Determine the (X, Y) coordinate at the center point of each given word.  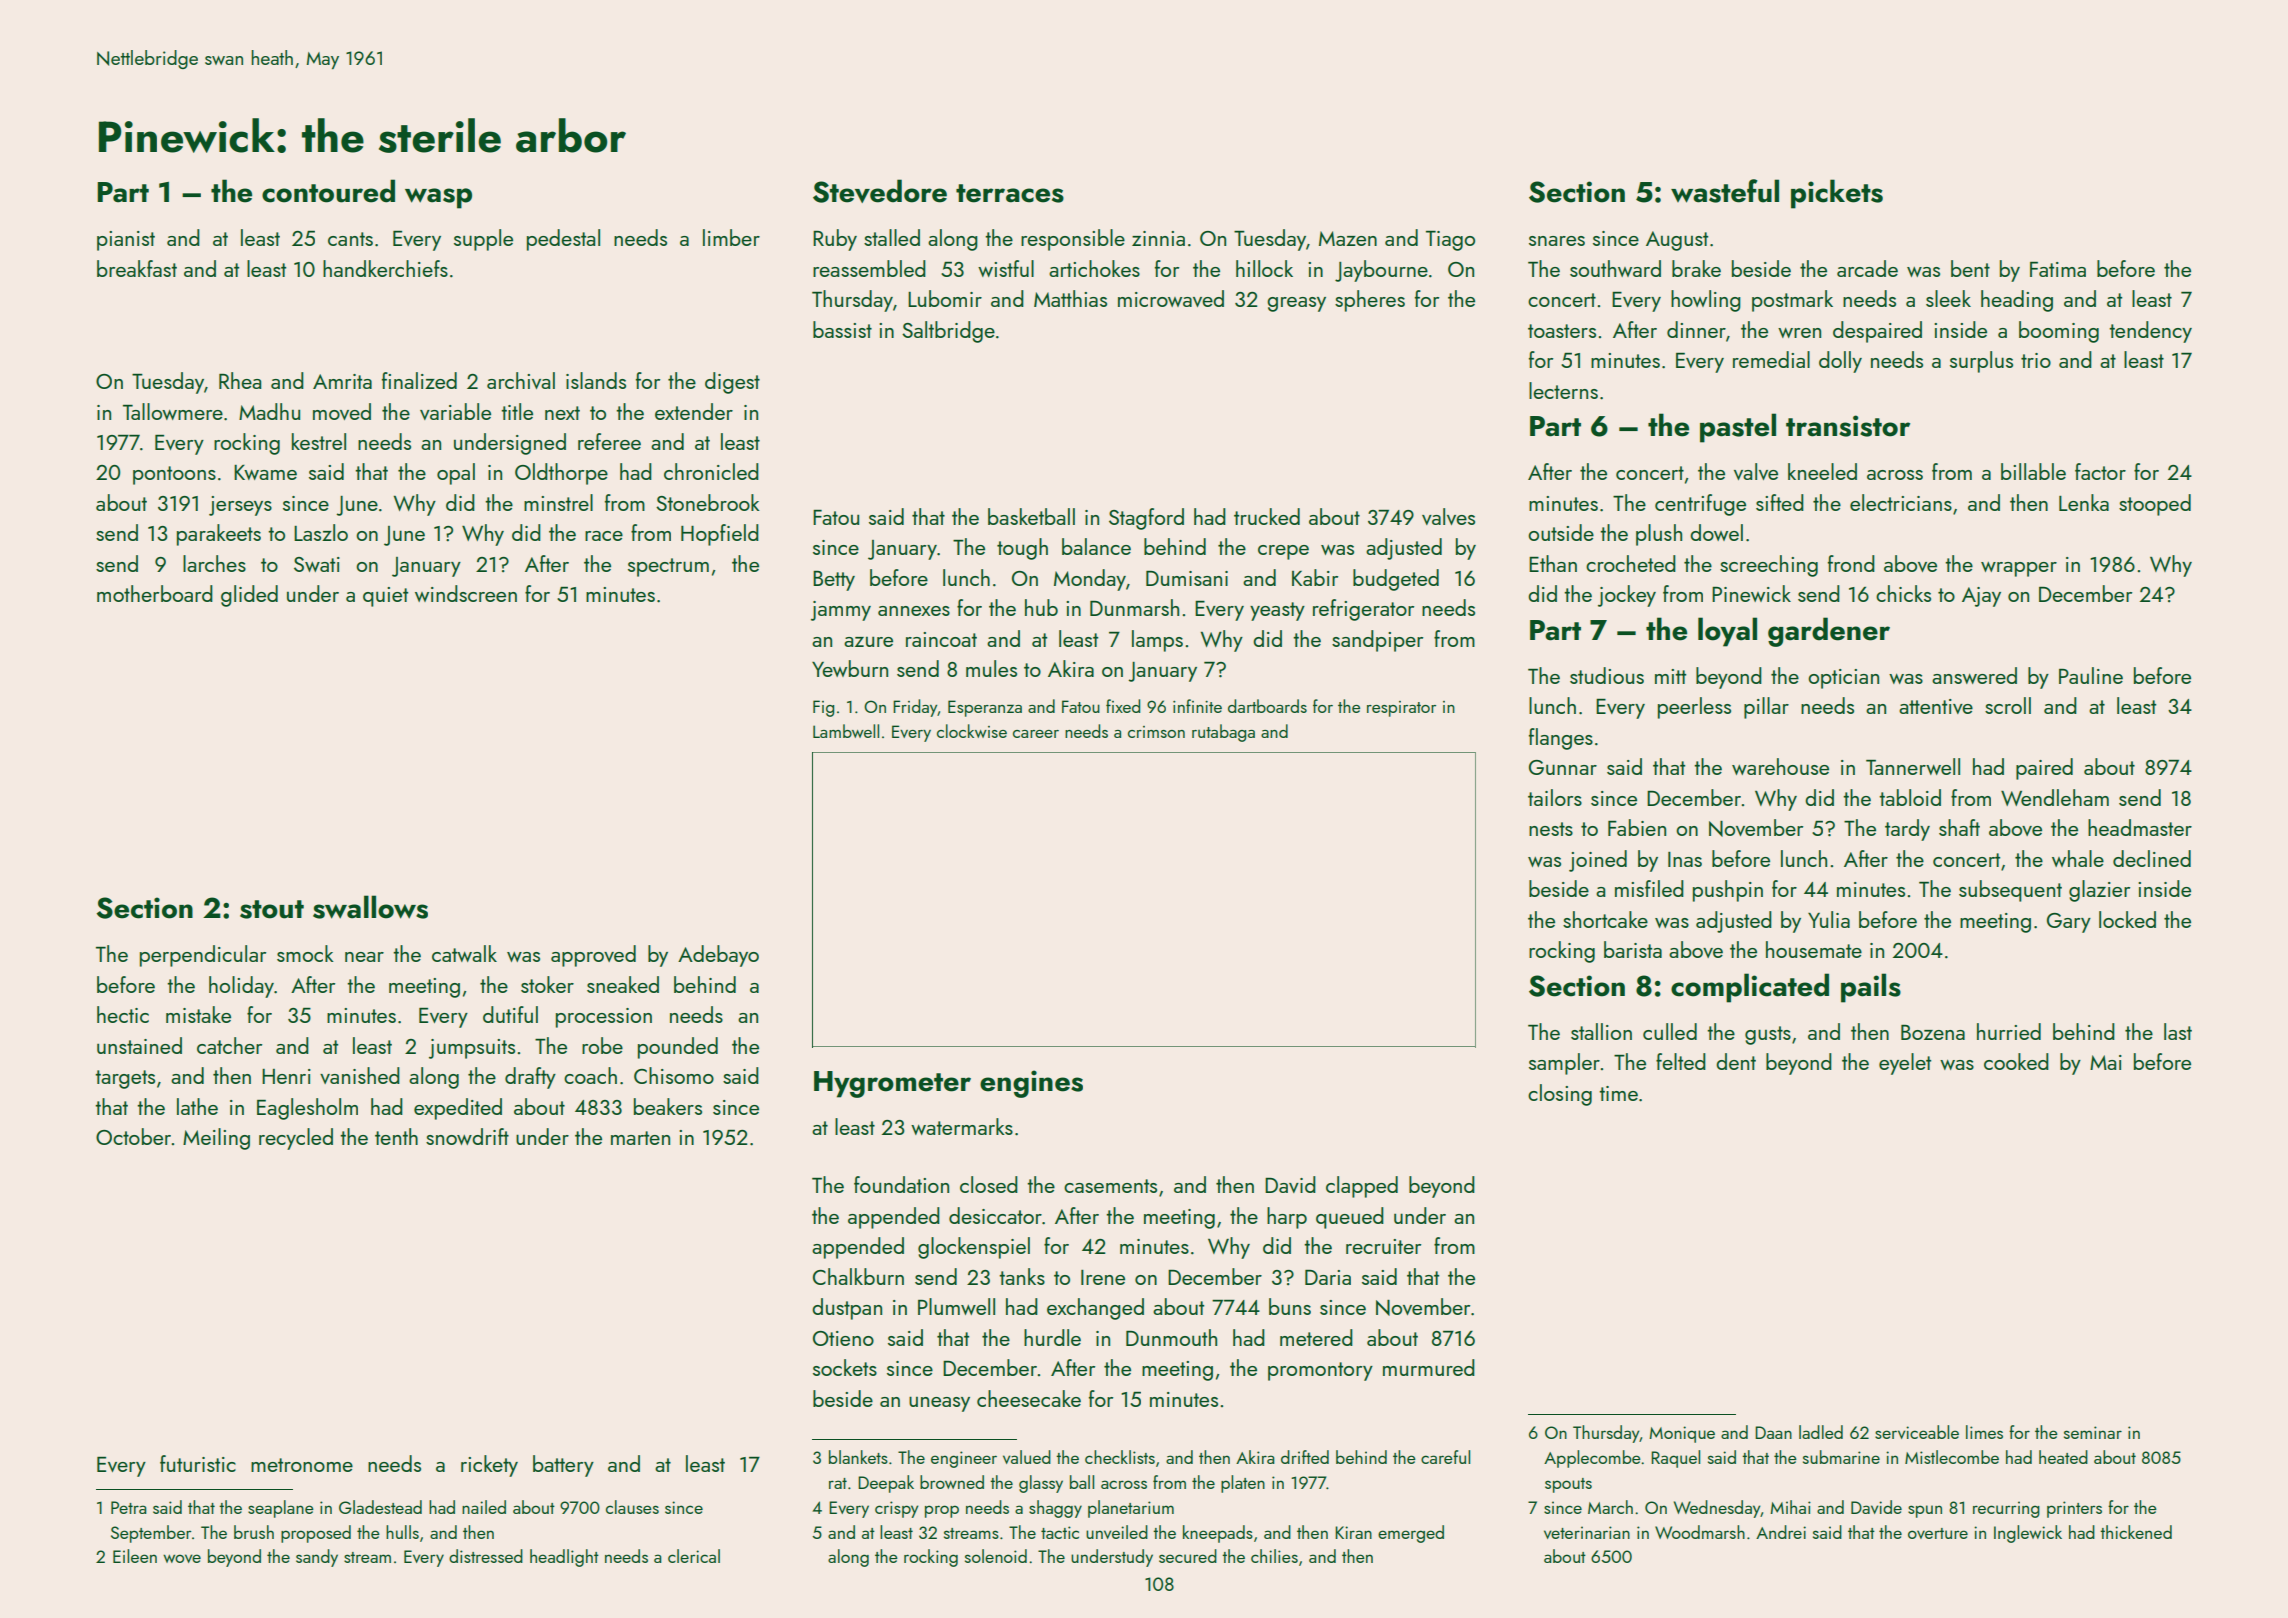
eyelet (1905, 1064)
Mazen (1348, 238)
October (133, 1136)
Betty (834, 581)
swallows (370, 907)
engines (1031, 1084)
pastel (1738, 428)
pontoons (174, 475)
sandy (317, 1558)
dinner (1696, 329)
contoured (328, 191)
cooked (2016, 1061)
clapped (1362, 1187)
